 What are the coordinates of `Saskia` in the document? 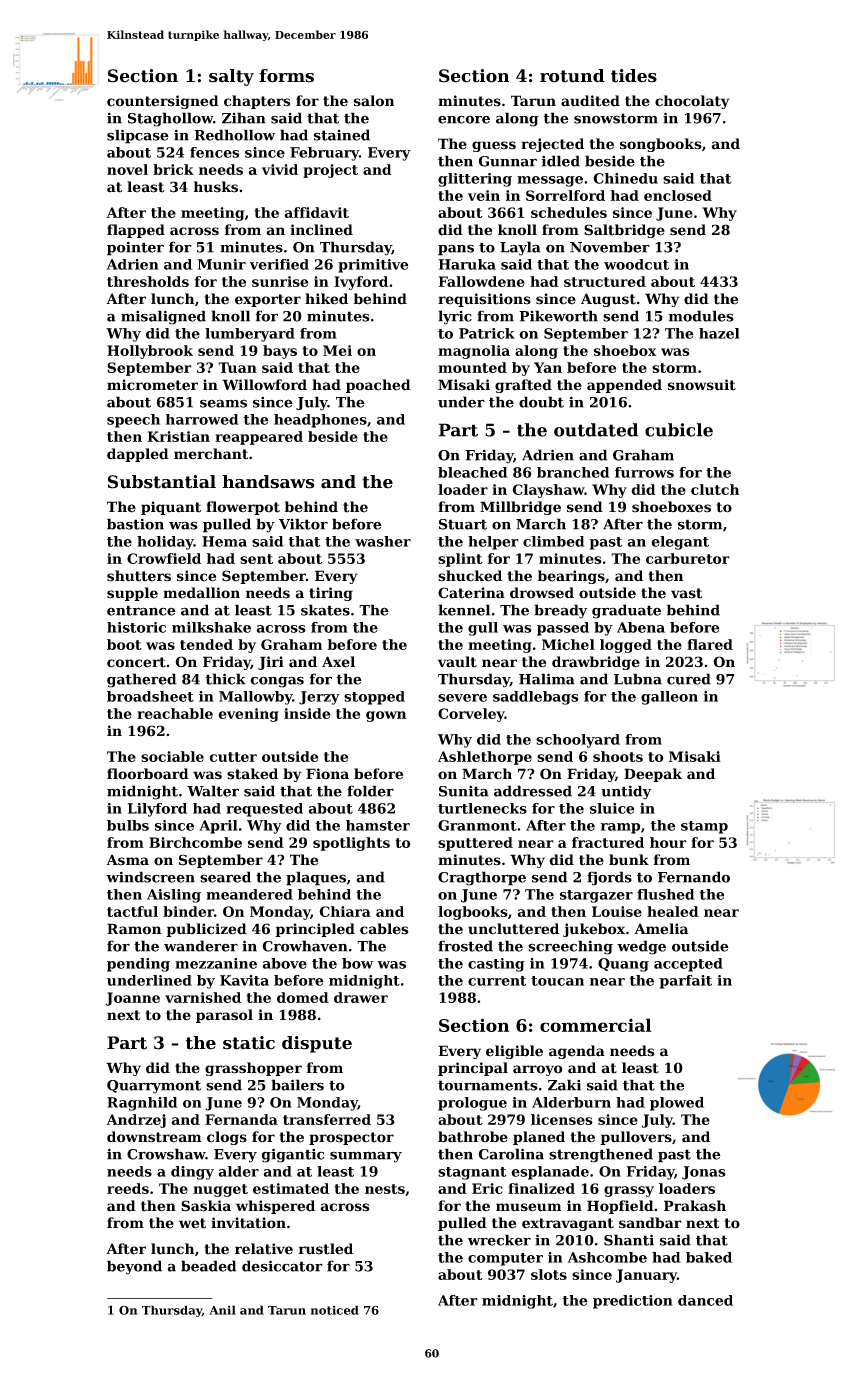 It's located at (206, 1206).
